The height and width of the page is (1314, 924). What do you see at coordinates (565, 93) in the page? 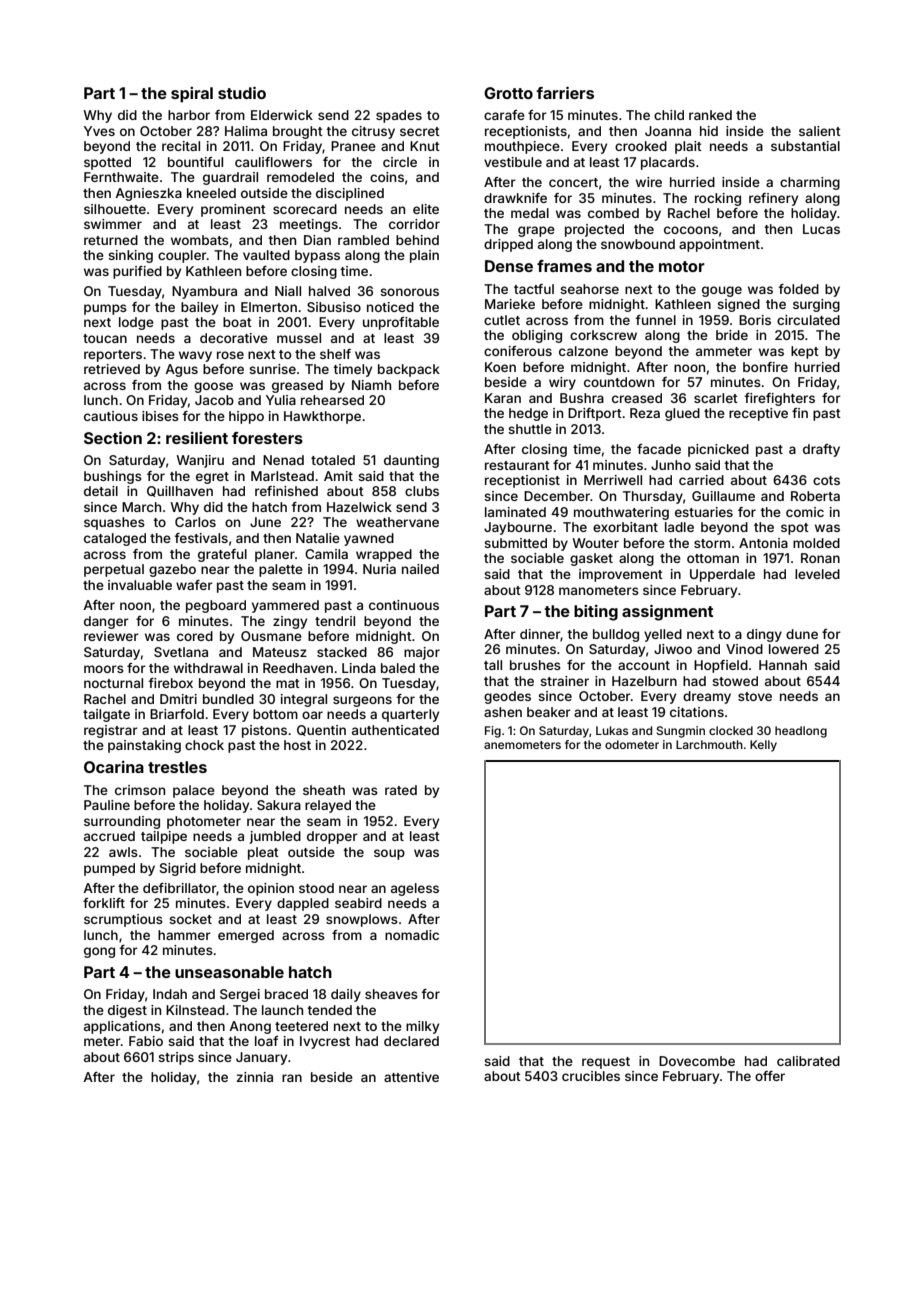
I see `farriers` at bounding box center [565, 93].
